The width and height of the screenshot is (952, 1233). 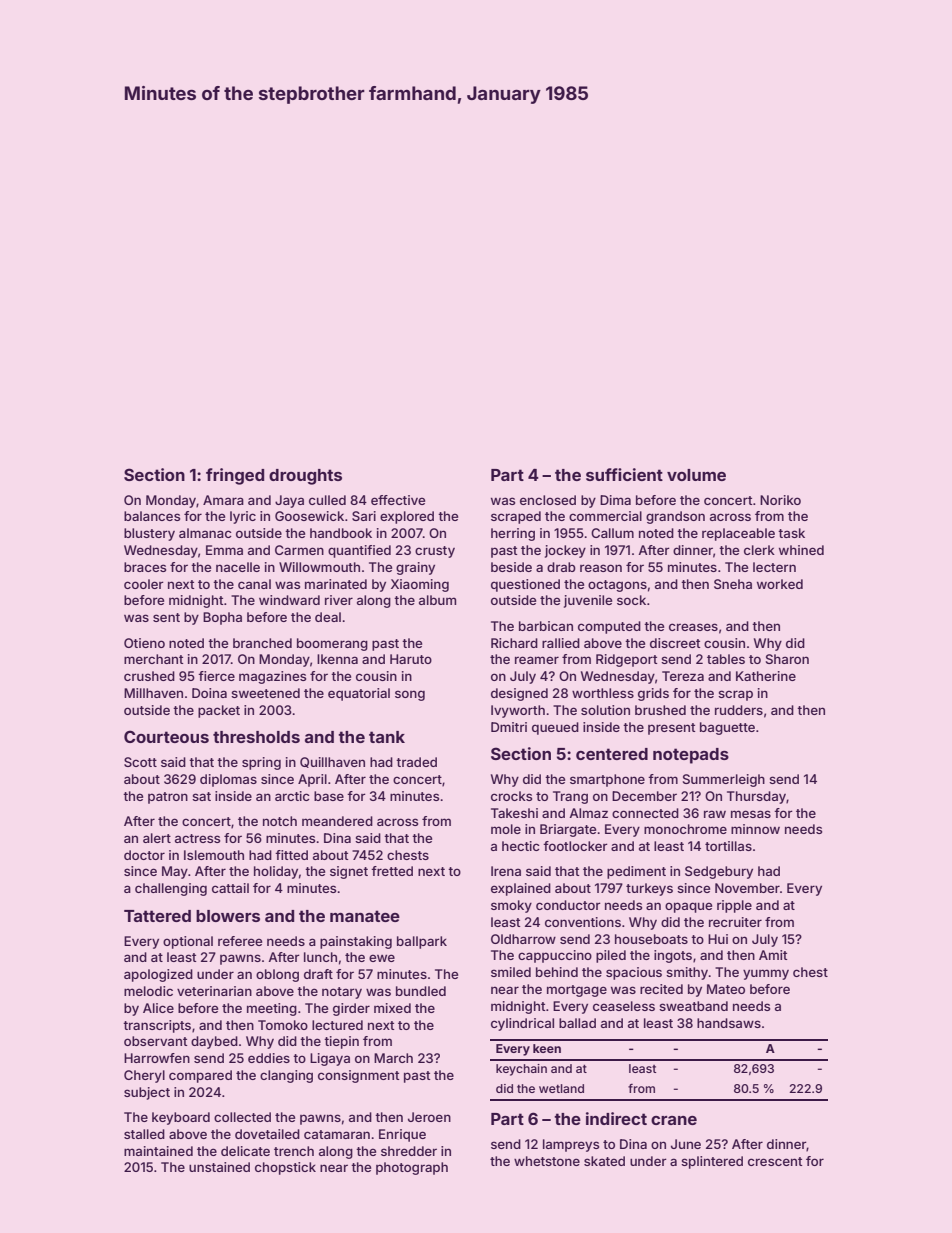 What do you see at coordinates (365, 916) in the screenshot?
I see `manatee` at bounding box center [365, 916].
